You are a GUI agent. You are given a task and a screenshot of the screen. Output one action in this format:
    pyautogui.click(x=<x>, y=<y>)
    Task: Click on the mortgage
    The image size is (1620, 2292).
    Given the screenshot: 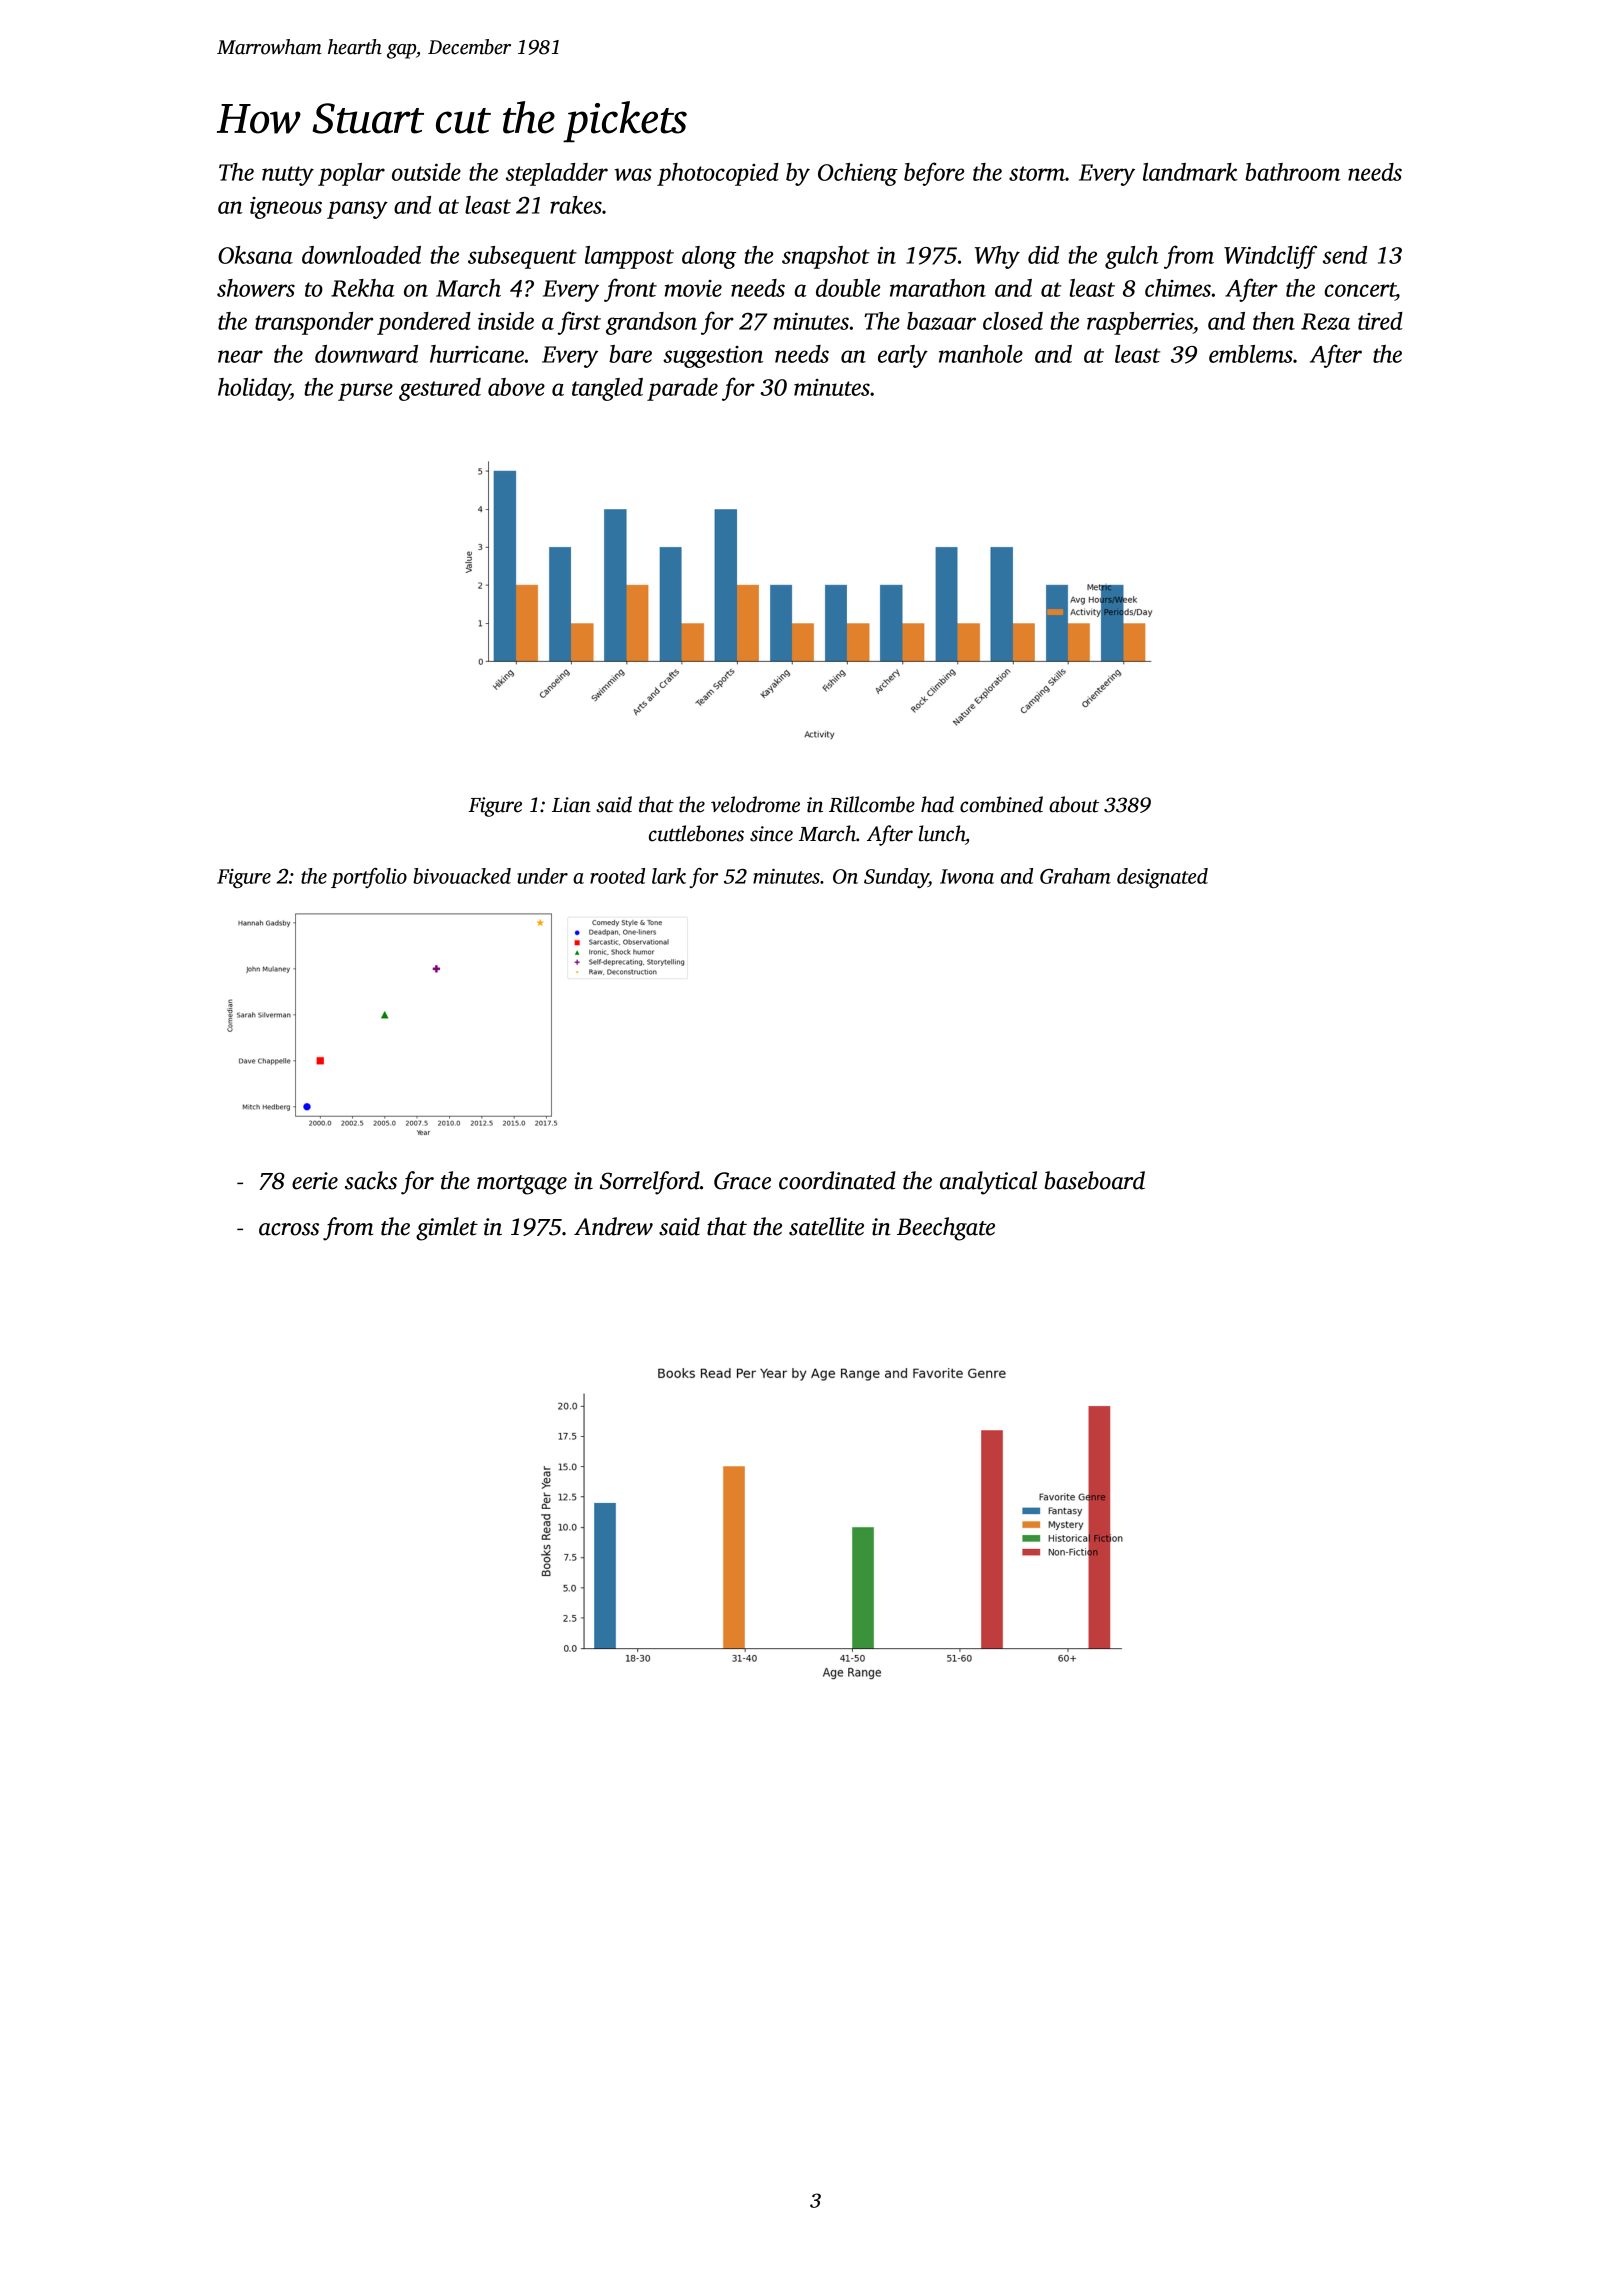 What is the action you would take?
    pyautogui.click(x=522, y=1185)
